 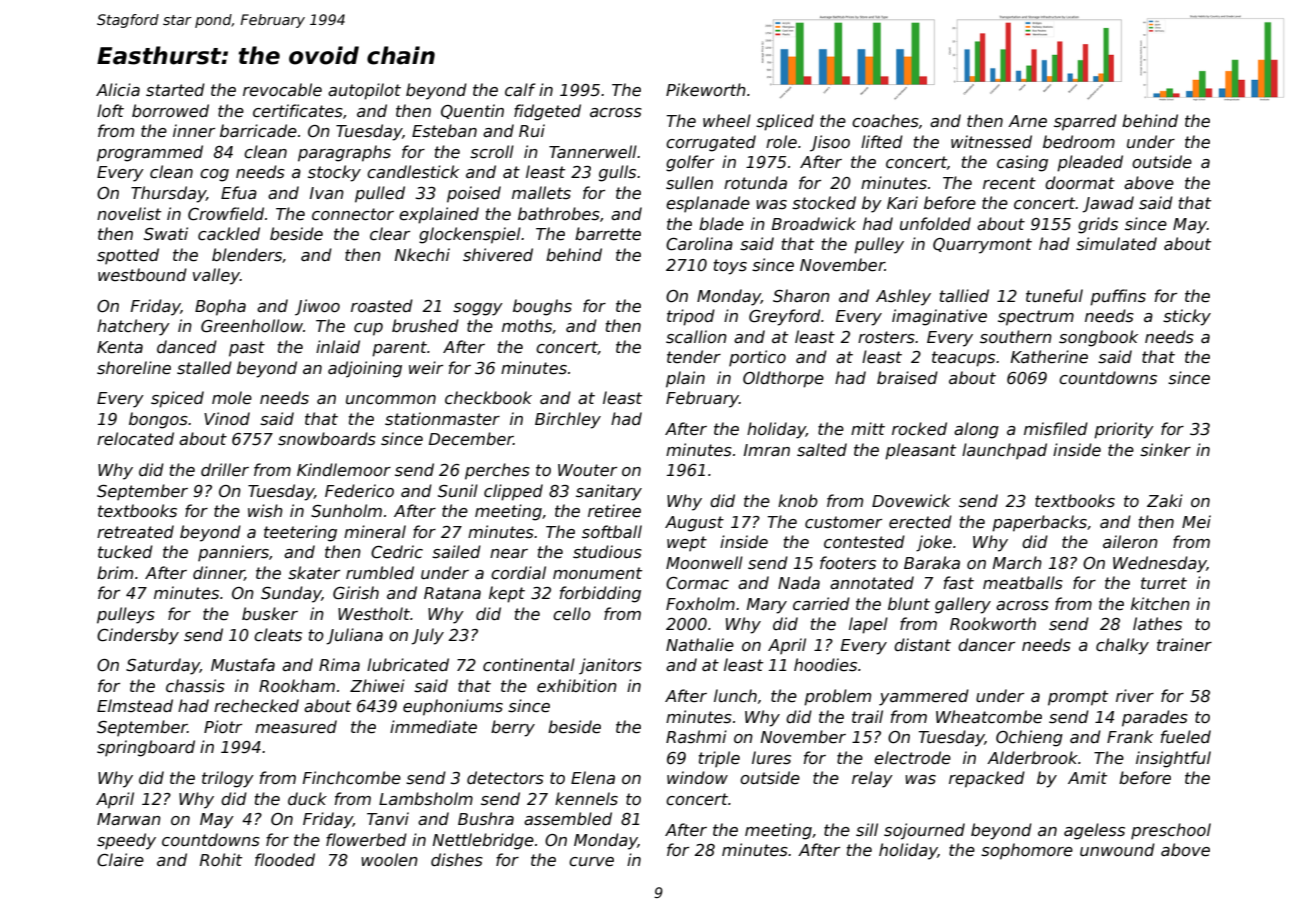 I want to click on Pikeworth, so click(x=706, y=90).
